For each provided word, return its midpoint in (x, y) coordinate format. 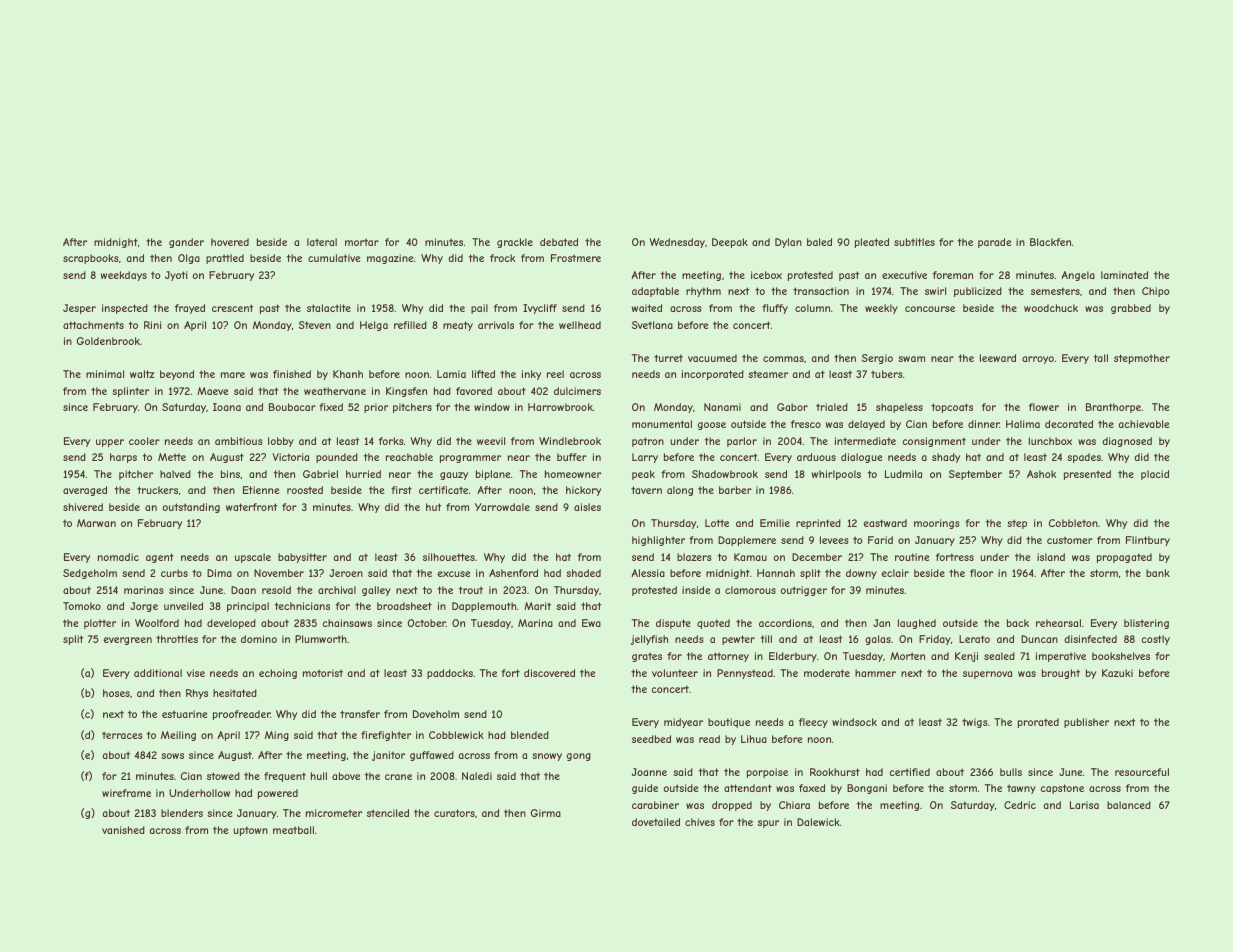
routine (912, 557)
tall (1100, 358)
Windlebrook (570, 441)
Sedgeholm (90, 574)
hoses (116, 693)
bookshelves (1121, 656)
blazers (694, 557)
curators (454, 813)
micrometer (334, 813)
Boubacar (292, 407)
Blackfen (1050, 242)
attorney (728, 657)
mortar (362, 242)
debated (559, 242)
